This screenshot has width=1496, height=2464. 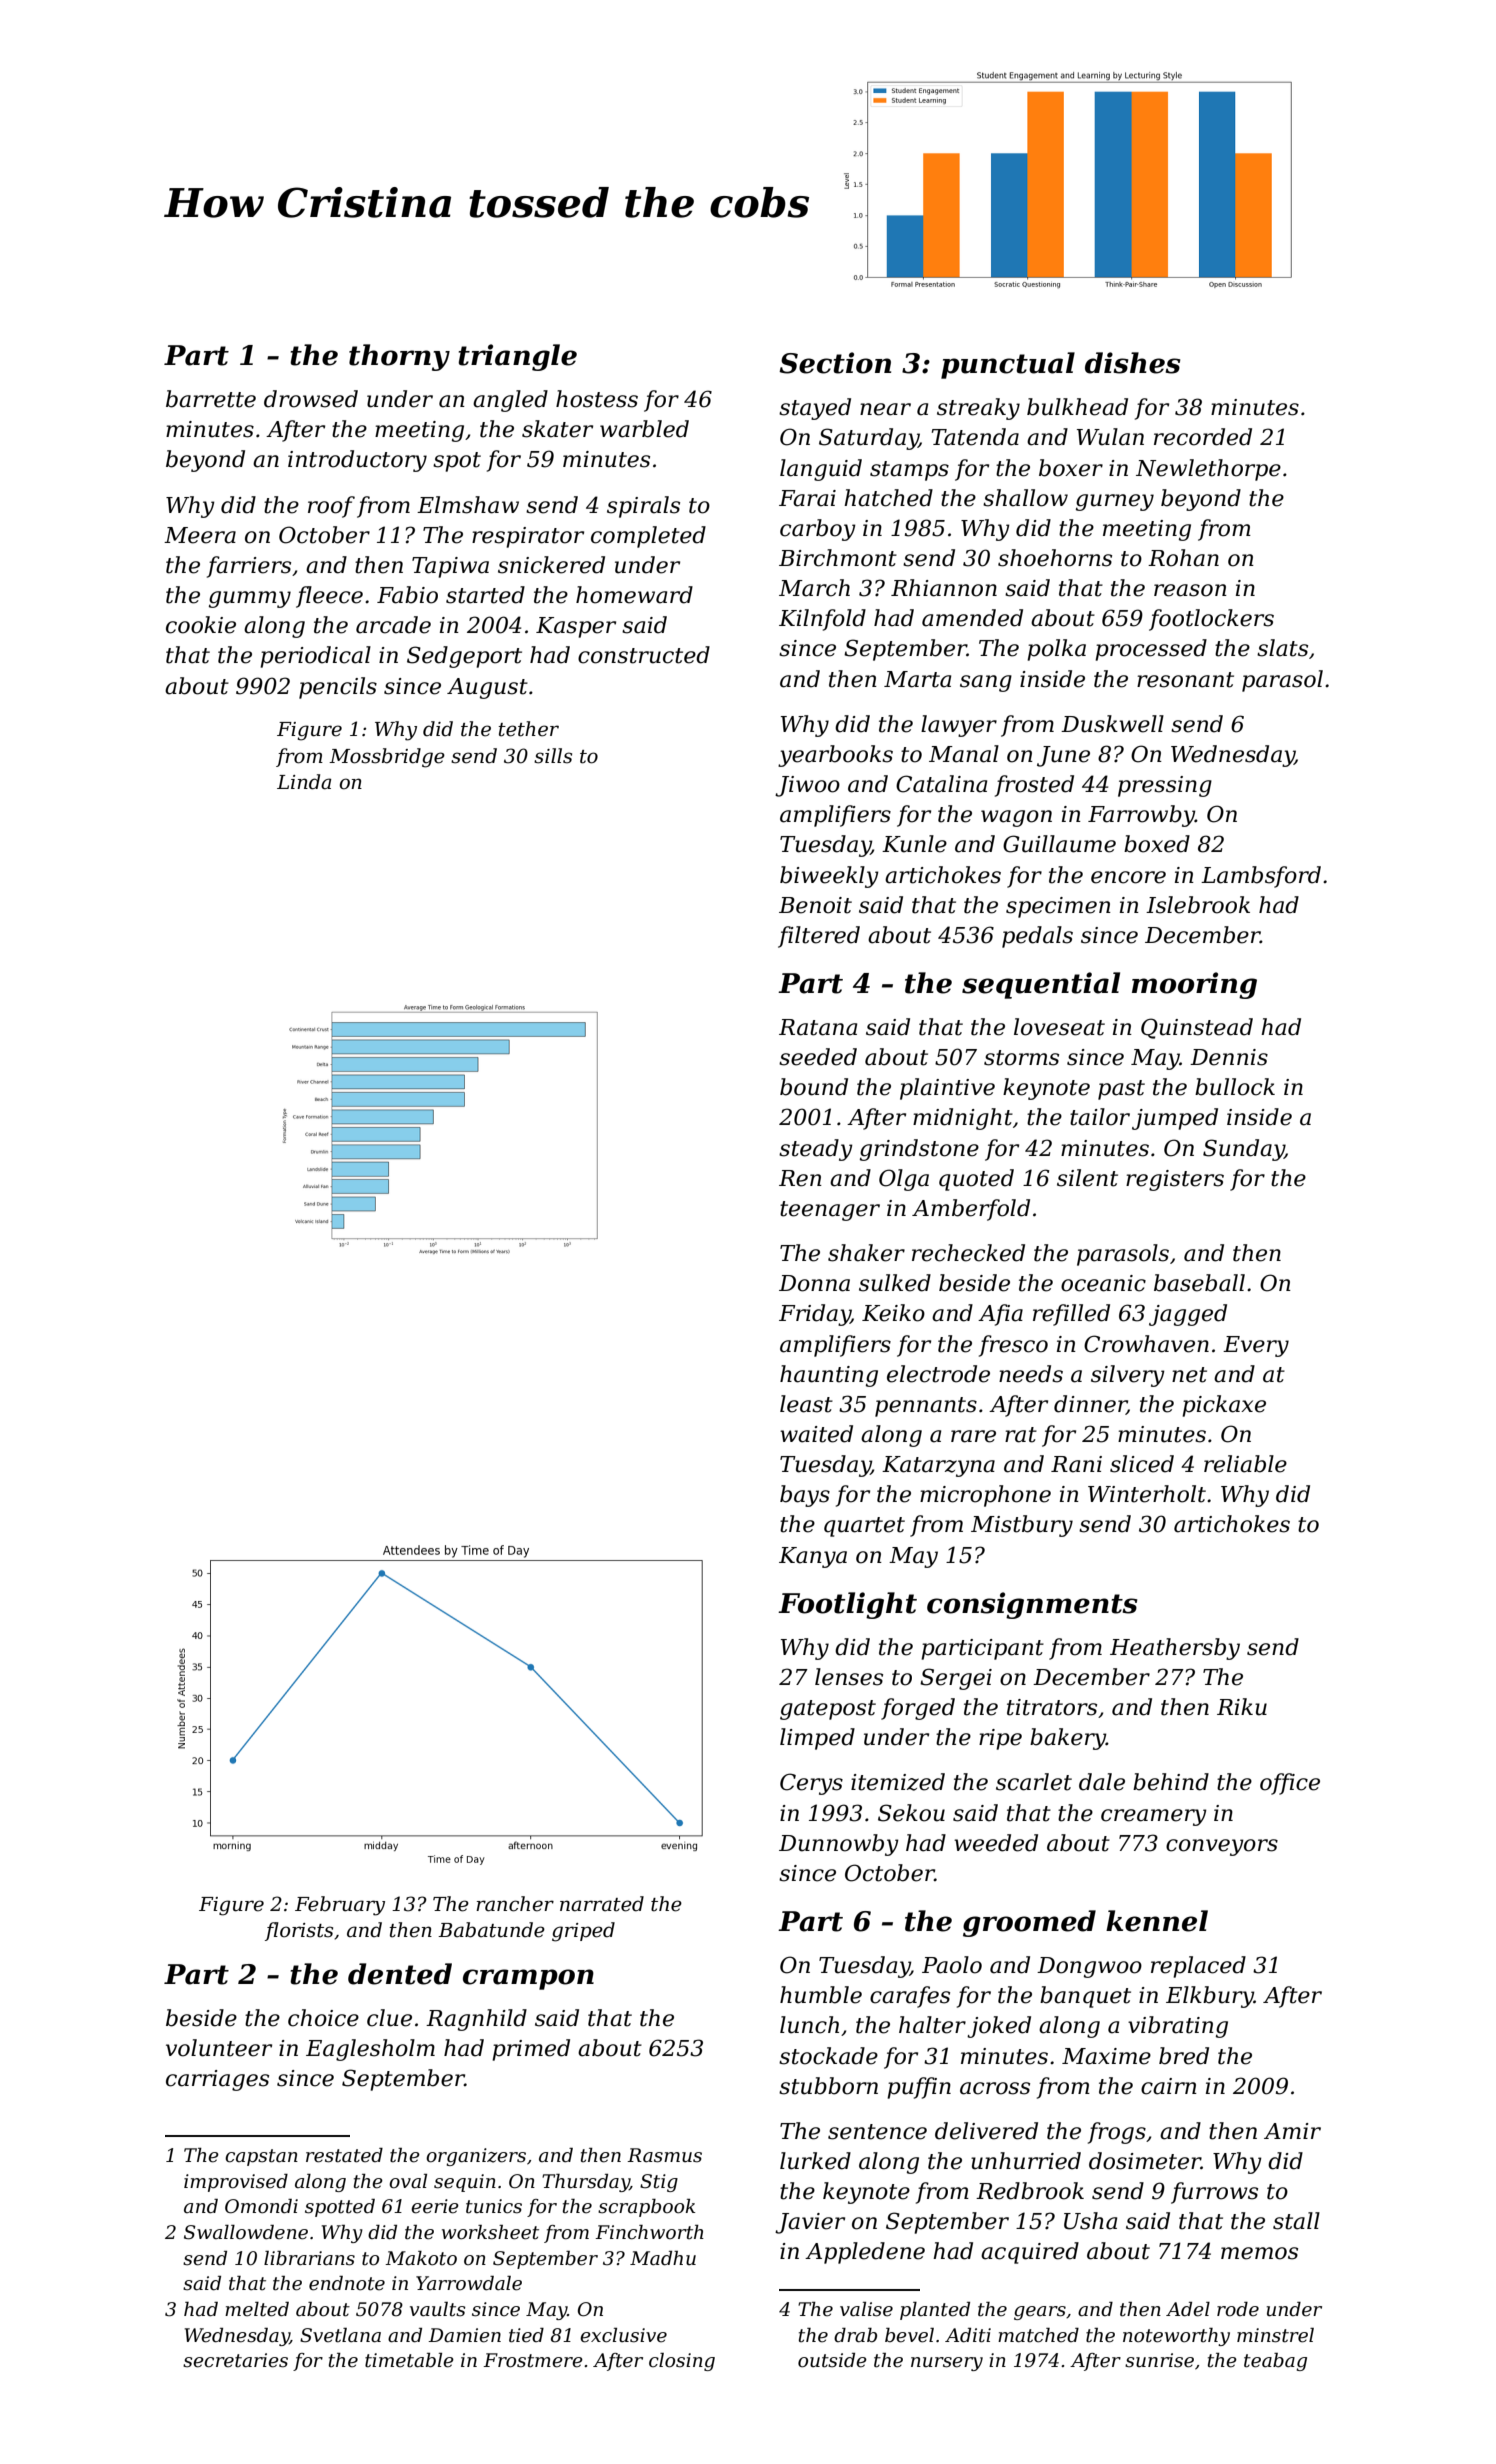 What do you see at coordinates (830, 1211) in the screenshot?
I see `teenager` at bounding box center [830, 1211].
